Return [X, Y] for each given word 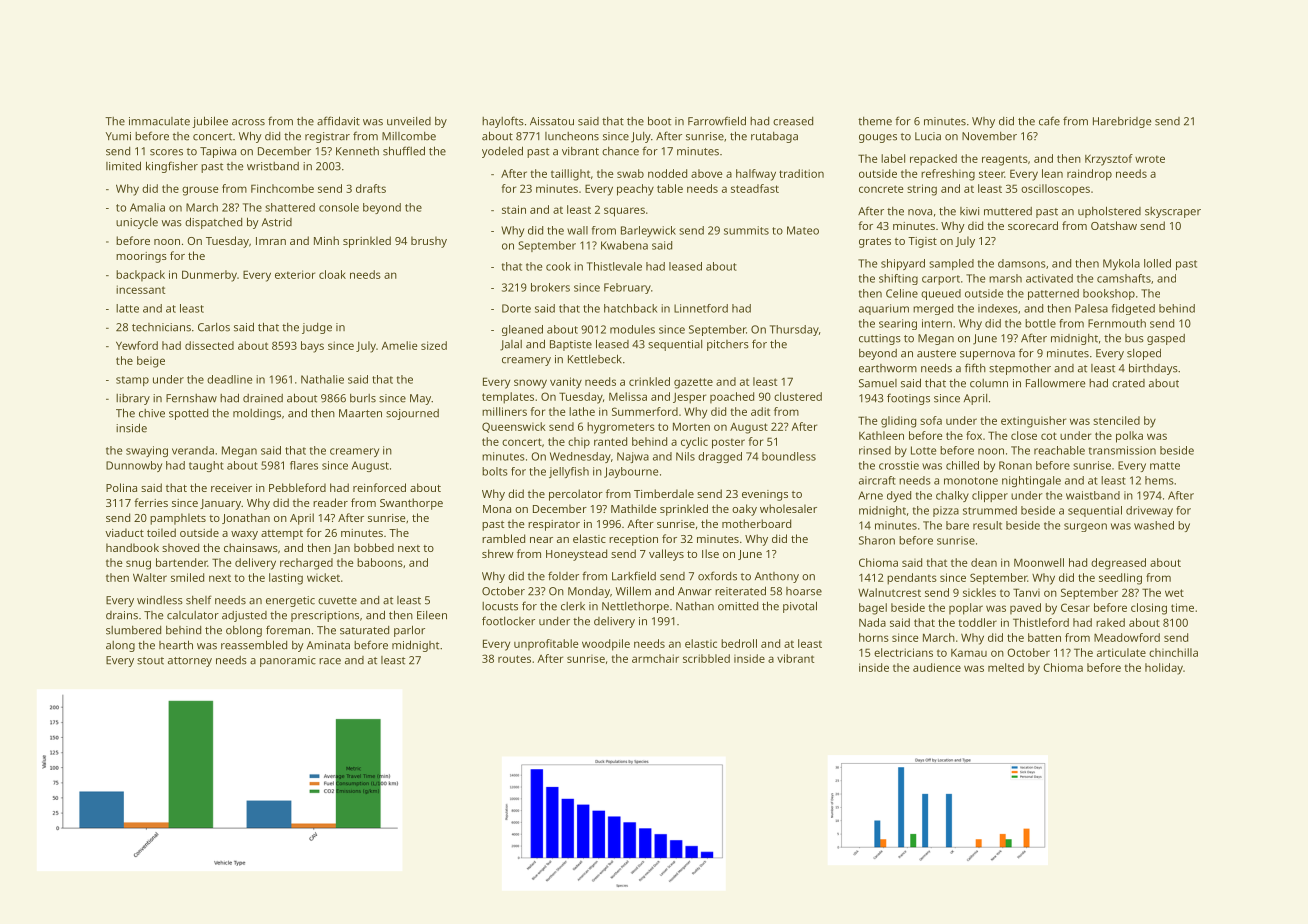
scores [166, 152]
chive [152, 413]
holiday [1164, 669]
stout [150, 661]
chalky [952, 496]
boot [659, 121]
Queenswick [514, 427]
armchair [655, 658]
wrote [1150, 159]
